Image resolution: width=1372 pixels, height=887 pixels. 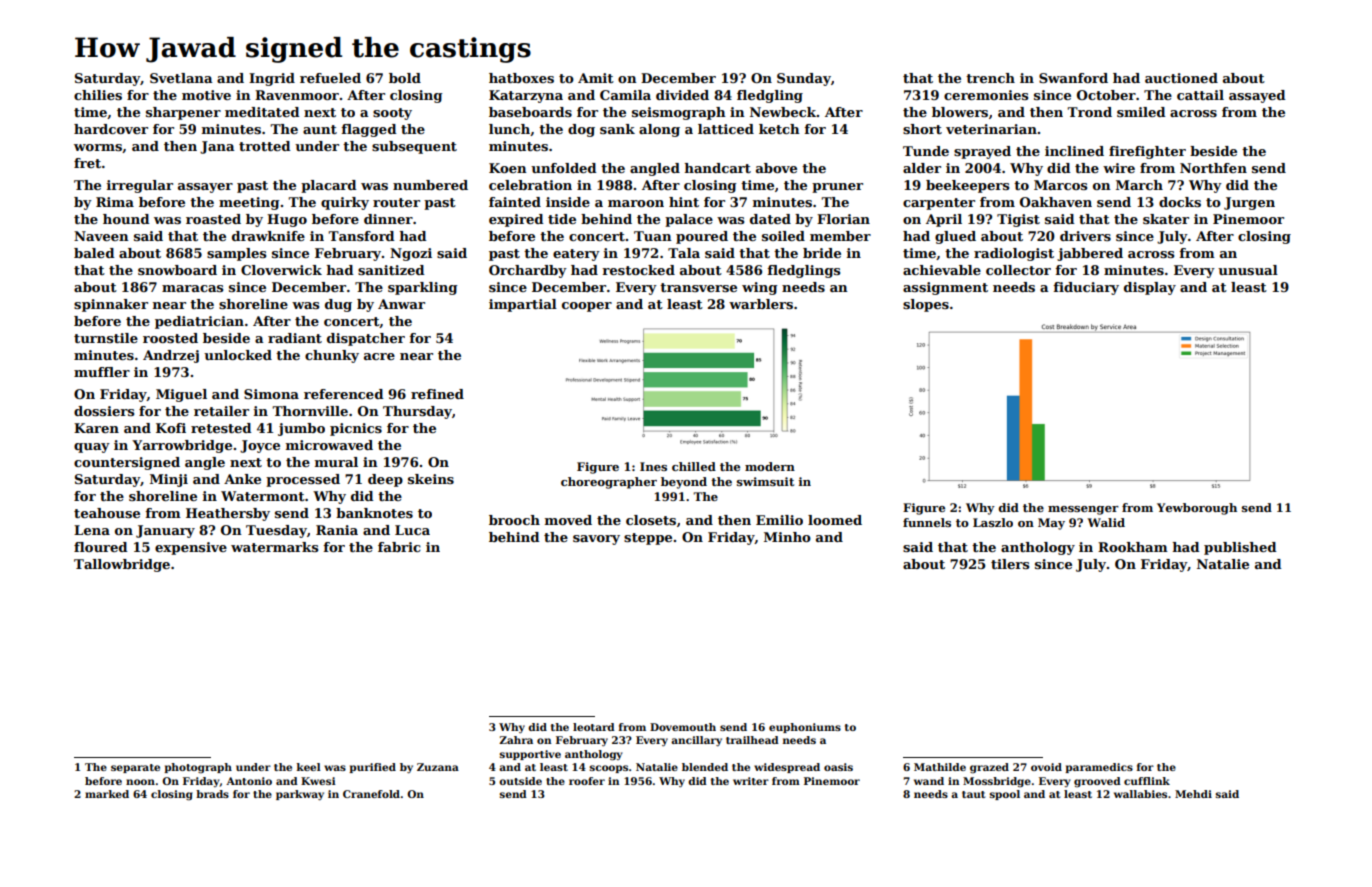 What do you see at coordinates (1213, 168) in the screenshot?
I see `Northfen` at bounding box center [1213, 168].
